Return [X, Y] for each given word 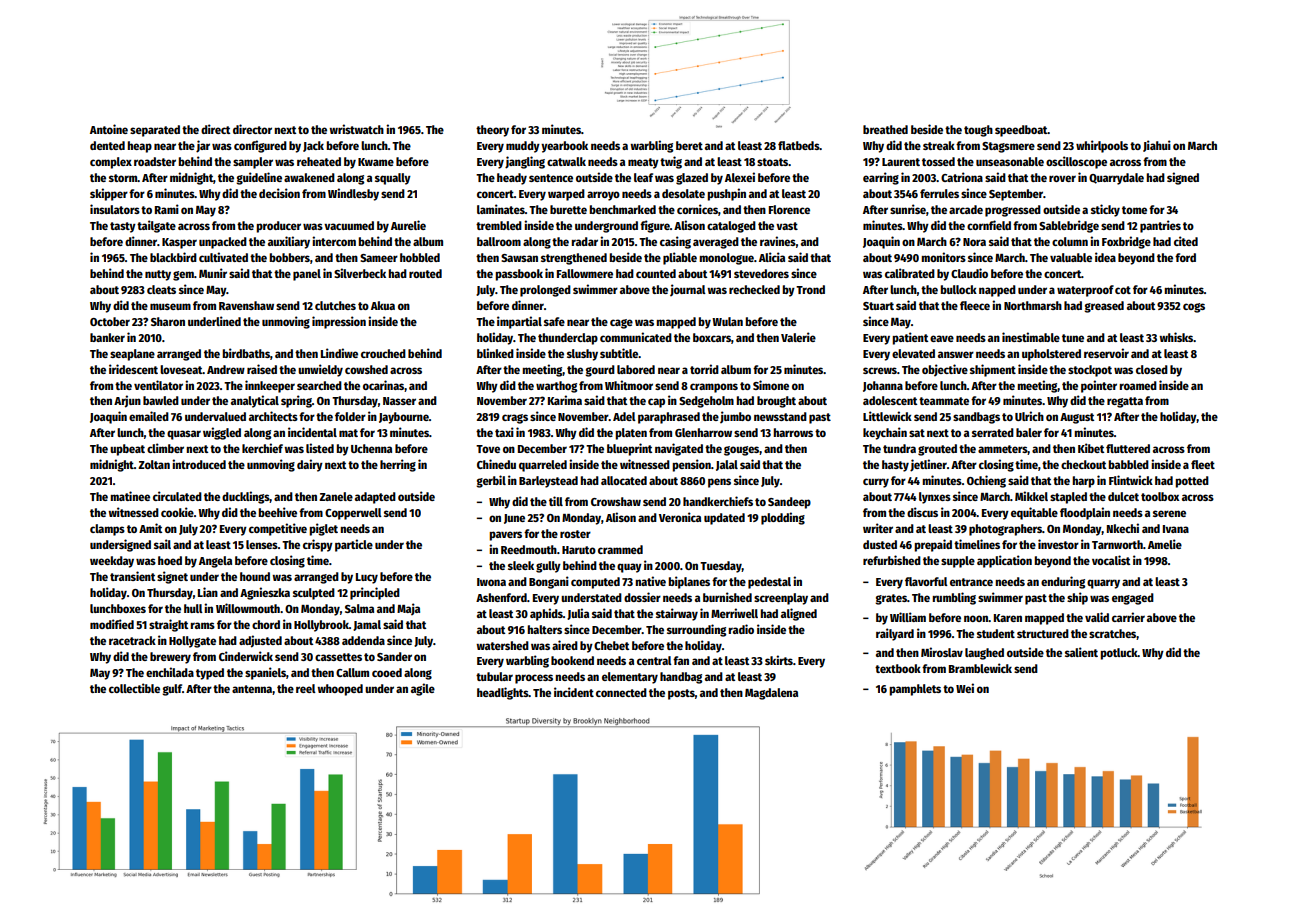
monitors [943, 257]
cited [1186, 241]
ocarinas [383, 385]
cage [621, 324]
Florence [789, 209]
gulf [172, 690]
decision [279, 193]
